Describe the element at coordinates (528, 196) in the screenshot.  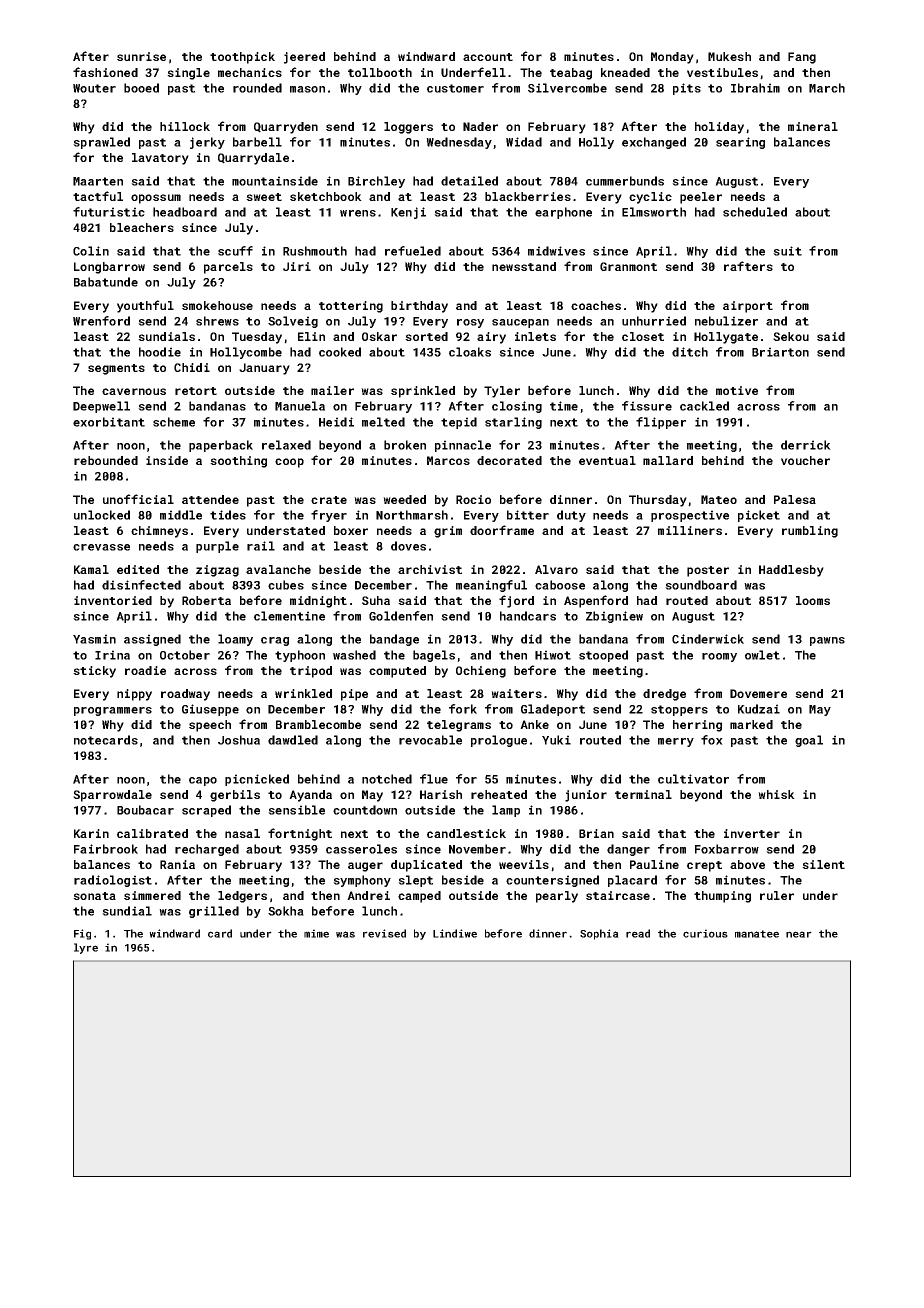
I see `blackberries` at that location.
